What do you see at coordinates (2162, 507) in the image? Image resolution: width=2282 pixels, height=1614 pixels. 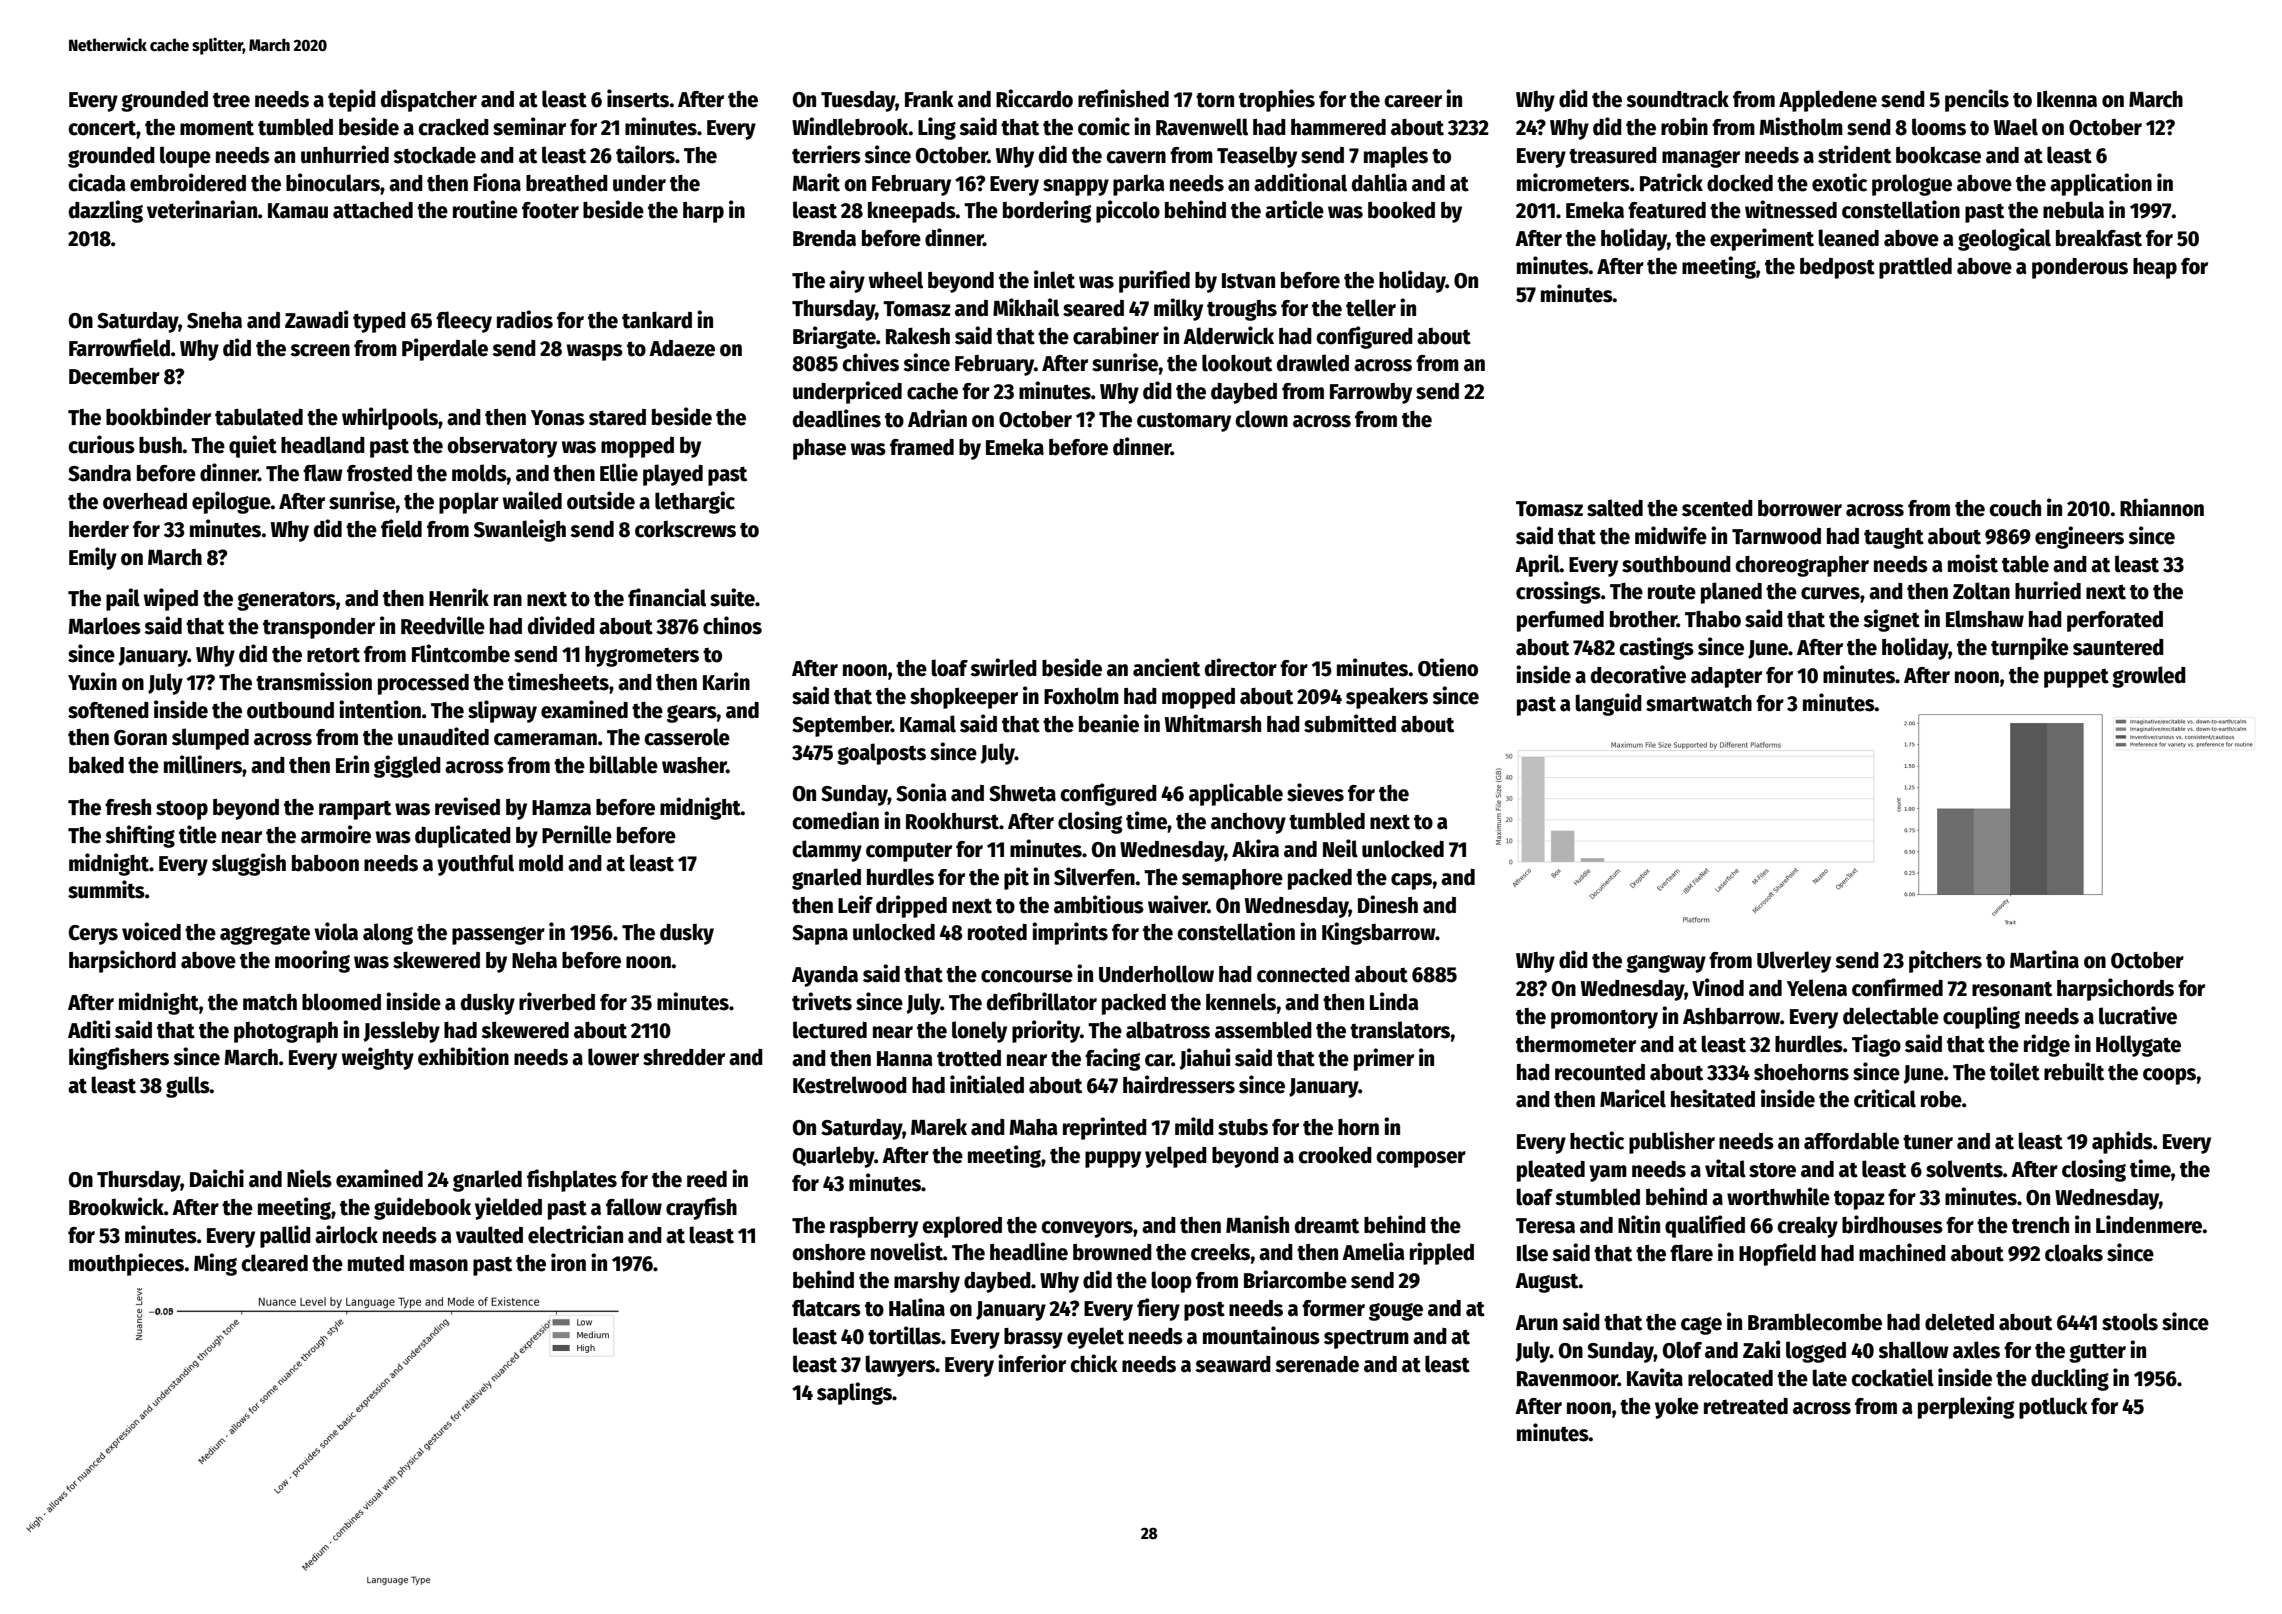 I see `Rhiannon` at bounding box center [2162, 507].
